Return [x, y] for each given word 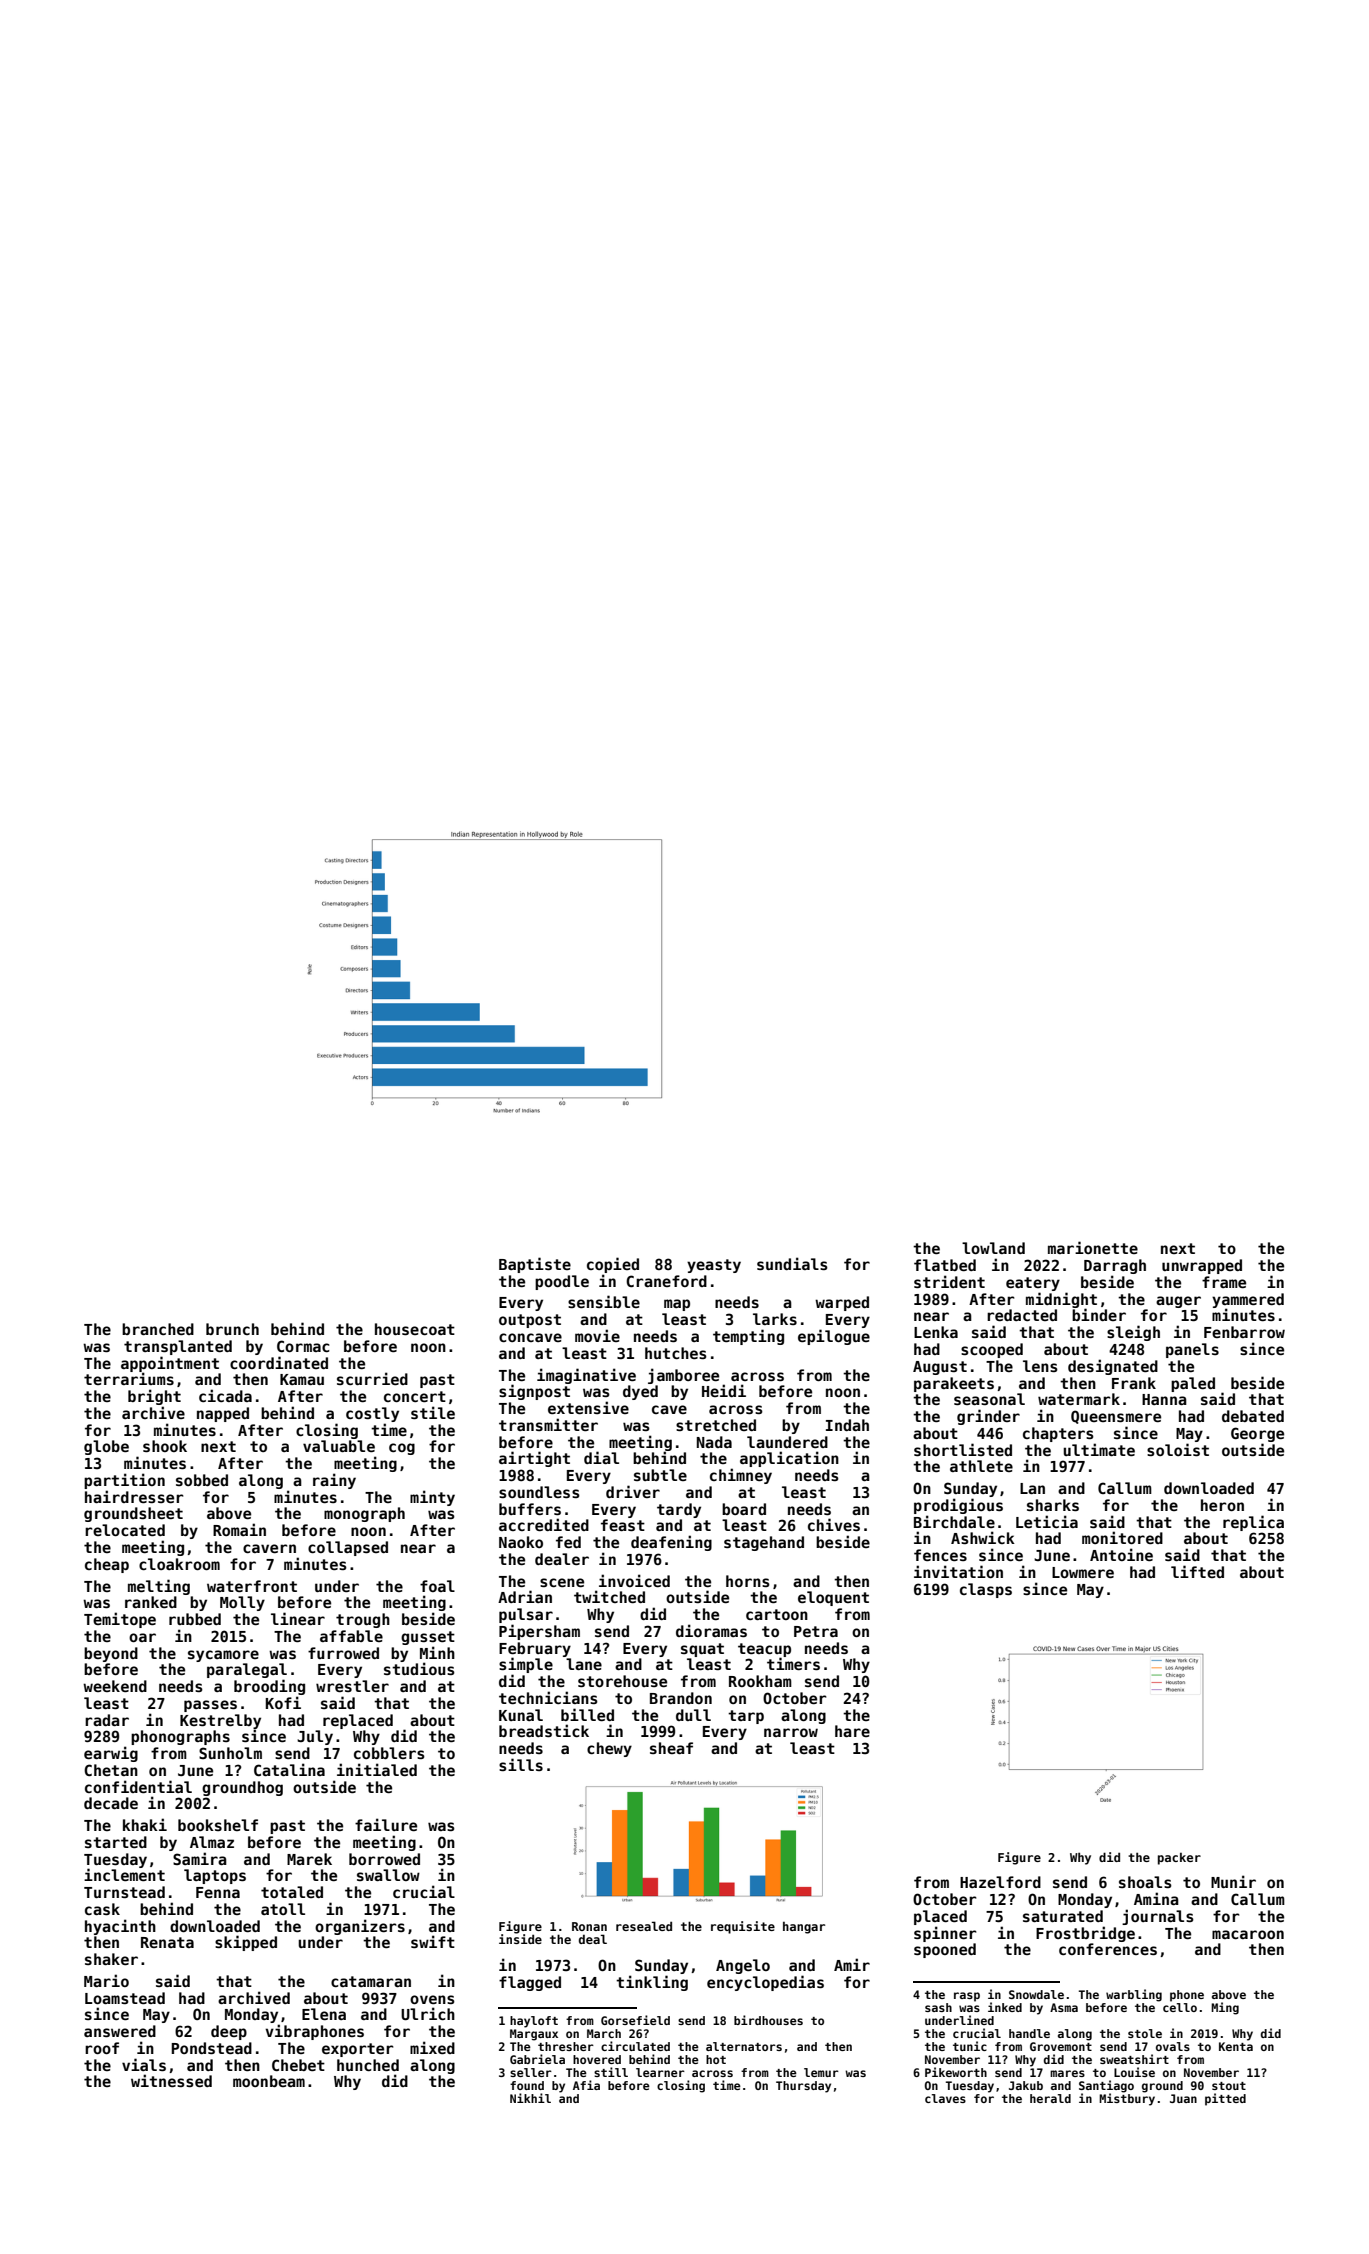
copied [613, 1265]
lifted [1197, 1571]
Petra [816, 1631]
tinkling [652, 1983]
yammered [1248, 1301]
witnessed [171, 2080]
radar [107, 1720]
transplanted [178, 1347]
